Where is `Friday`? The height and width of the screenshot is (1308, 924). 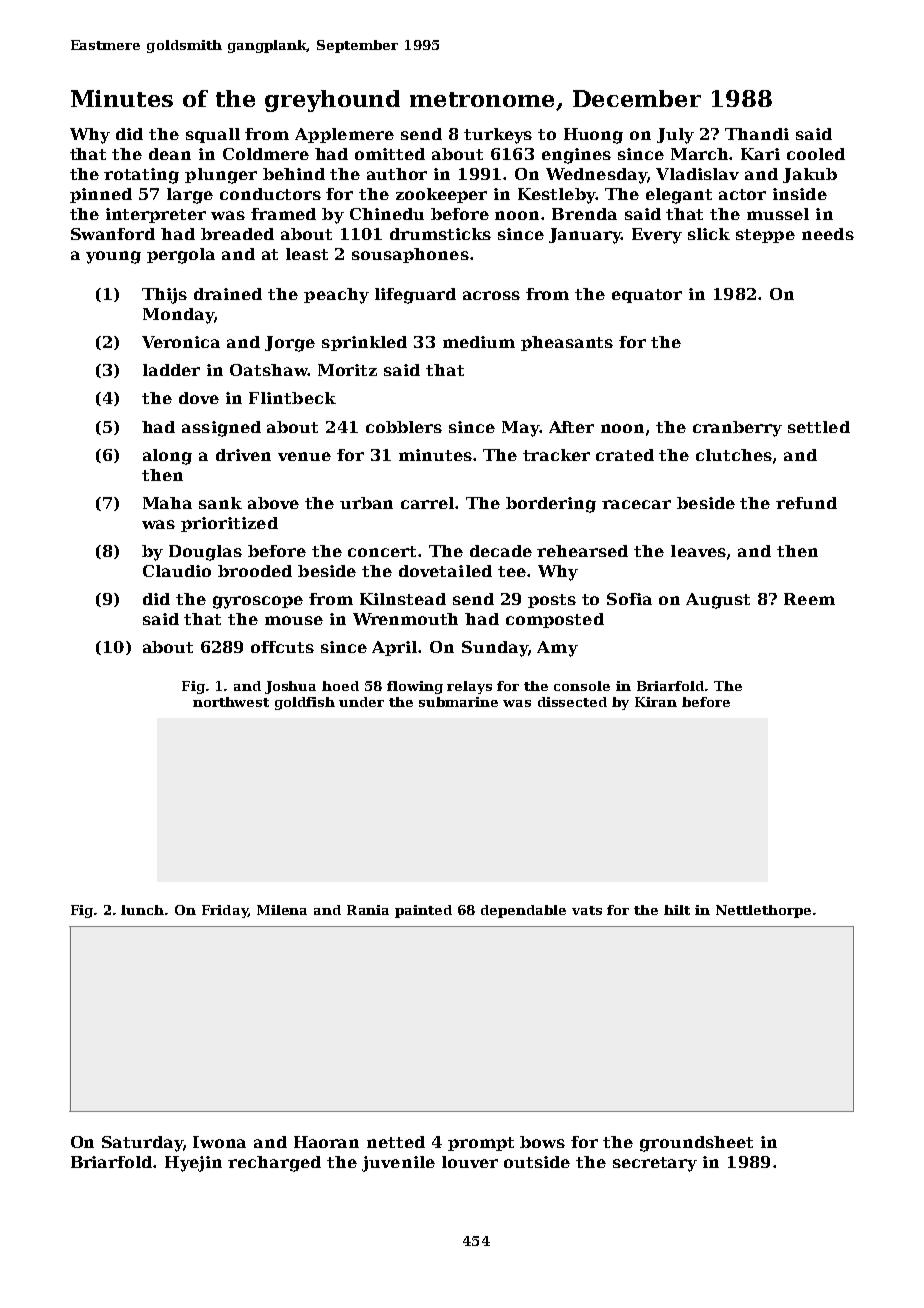 Friday is located at coordinates (225, 911).
